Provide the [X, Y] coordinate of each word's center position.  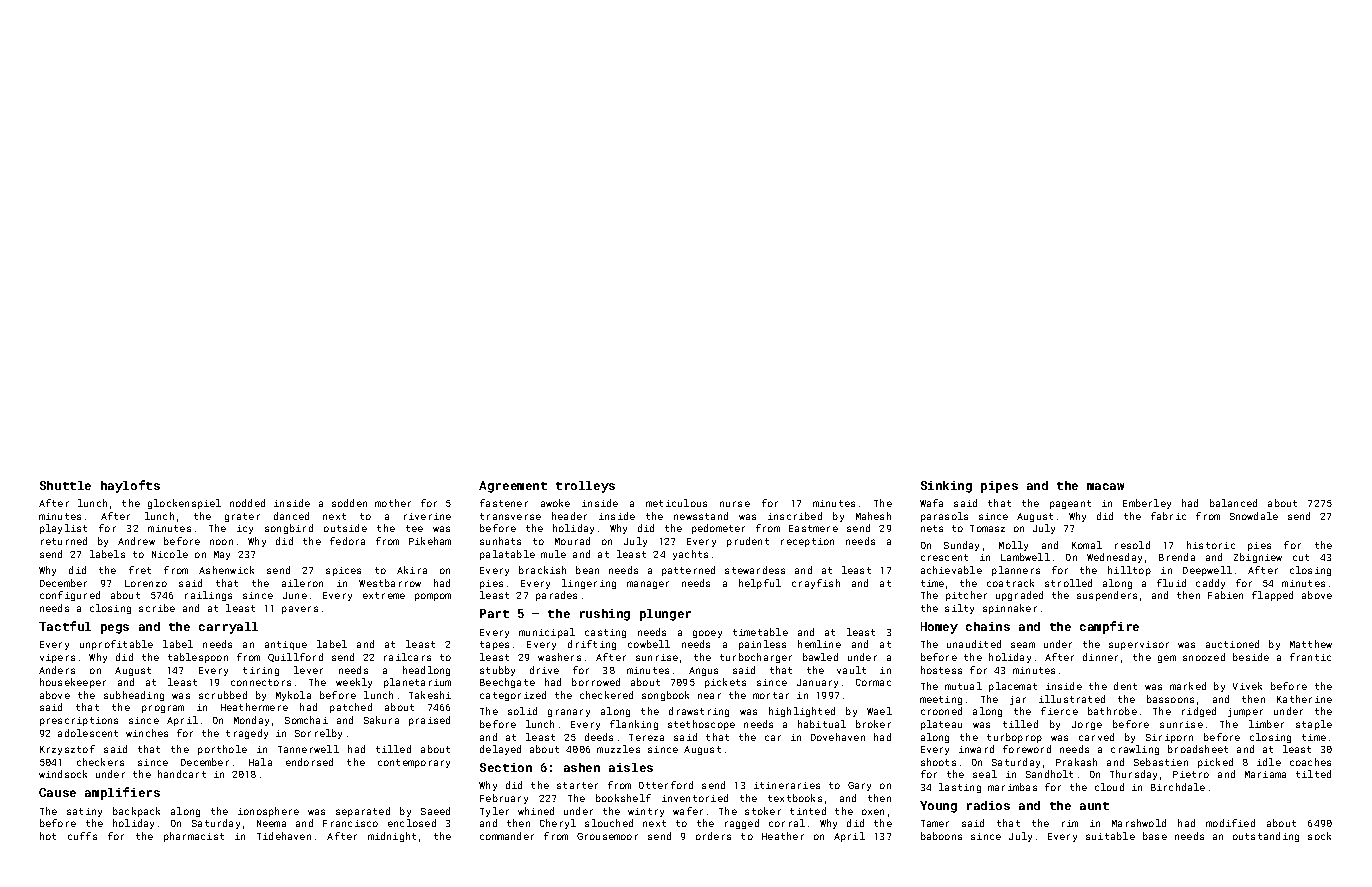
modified [1230, 823]
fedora [347, 541]
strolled [1068, 583]
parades [556, 596]
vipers [57, 658]
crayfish [816, 584]
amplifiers [122, 793]
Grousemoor [607, 836]
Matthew [1311, 644]
